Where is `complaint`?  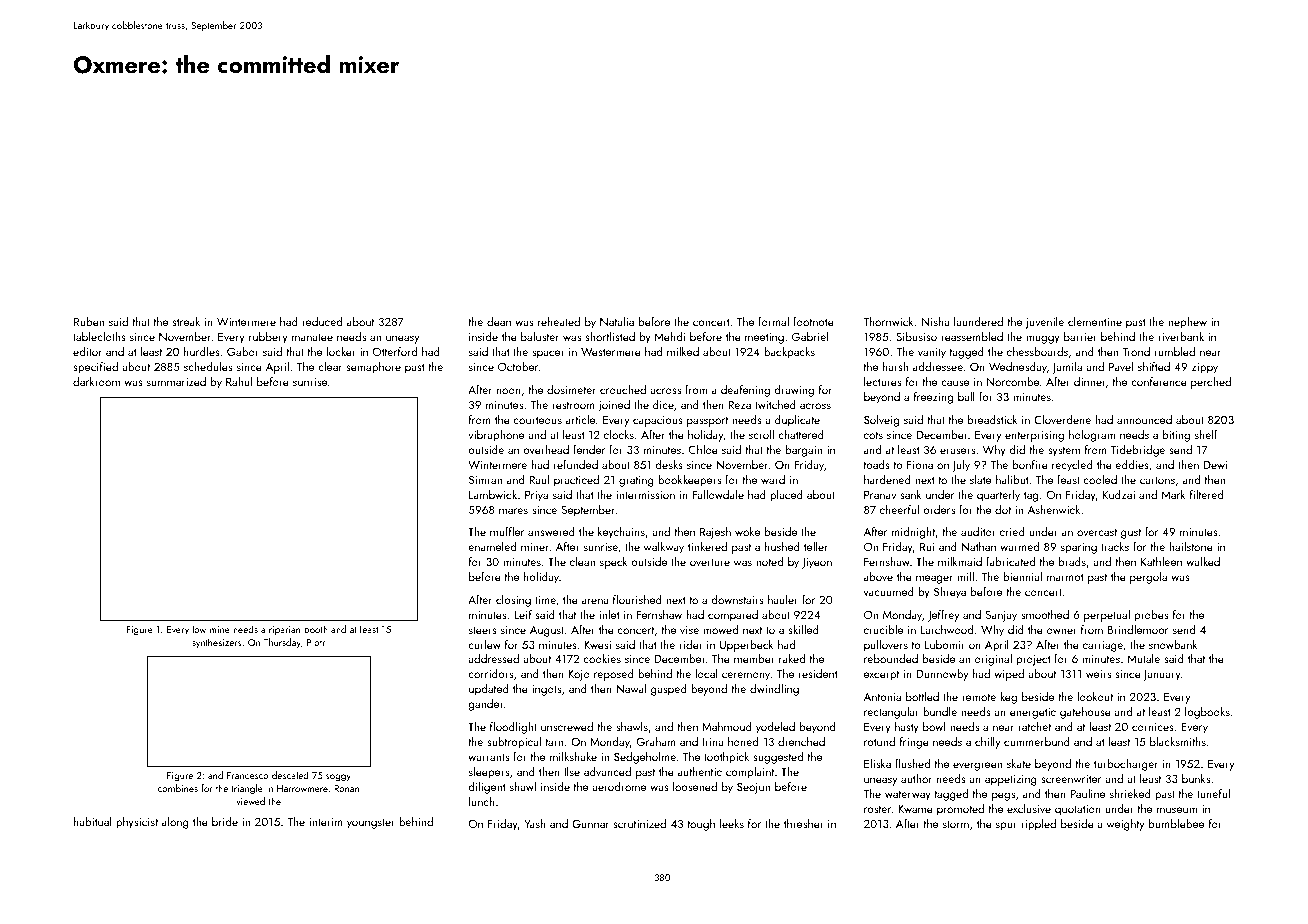
complaint is located at coordinates (750, 773).
